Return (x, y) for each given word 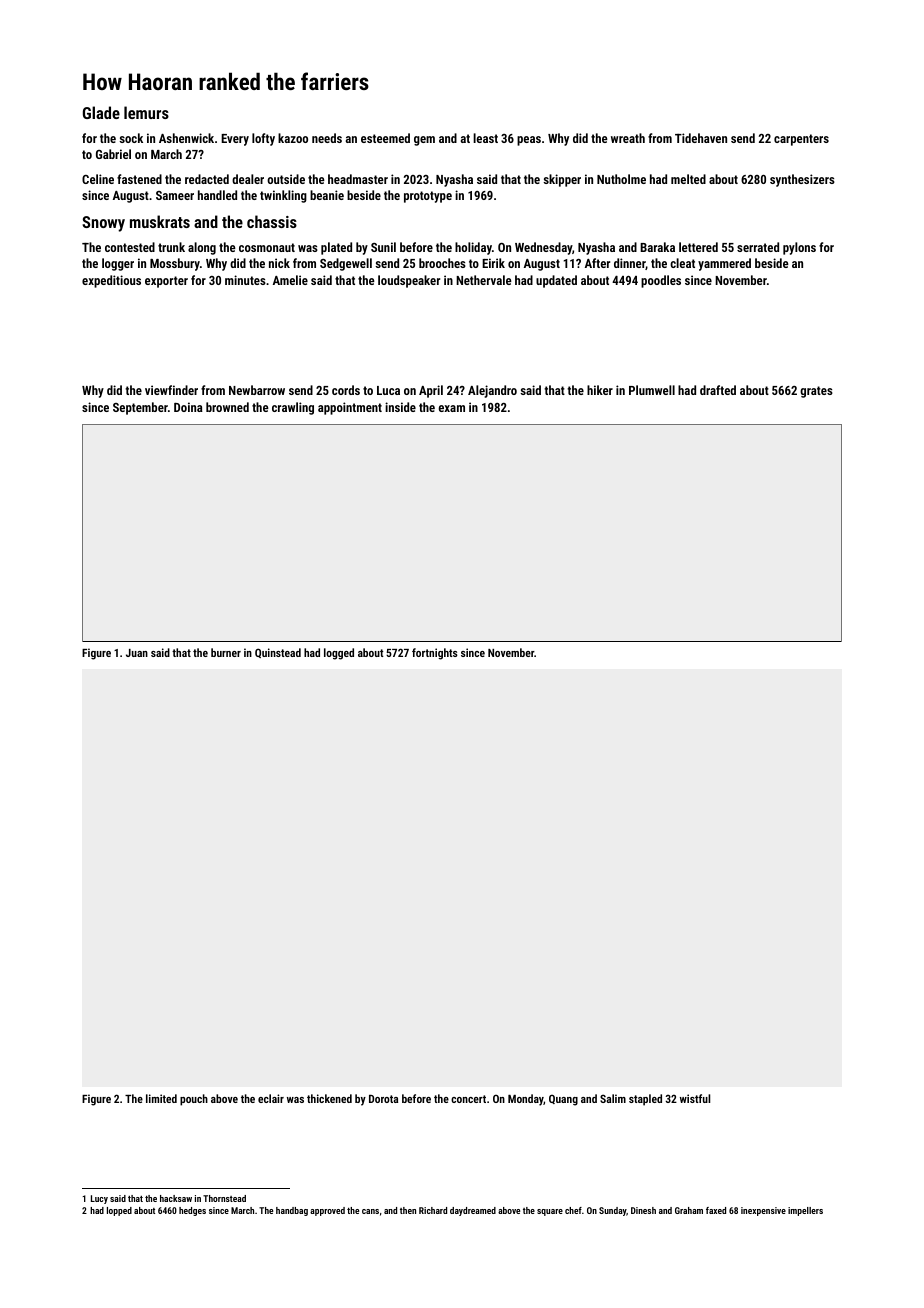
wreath (628, 138)
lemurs (146, 112)
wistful (695, 1098)
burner (226, 652)
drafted (718, 390)
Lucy (99, 1199)
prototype (428, 197)
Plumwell (652, 390)
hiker (600, 390)
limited (161, 1098)
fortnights (435, 654)
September (140, 408)
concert (468, 1099)
